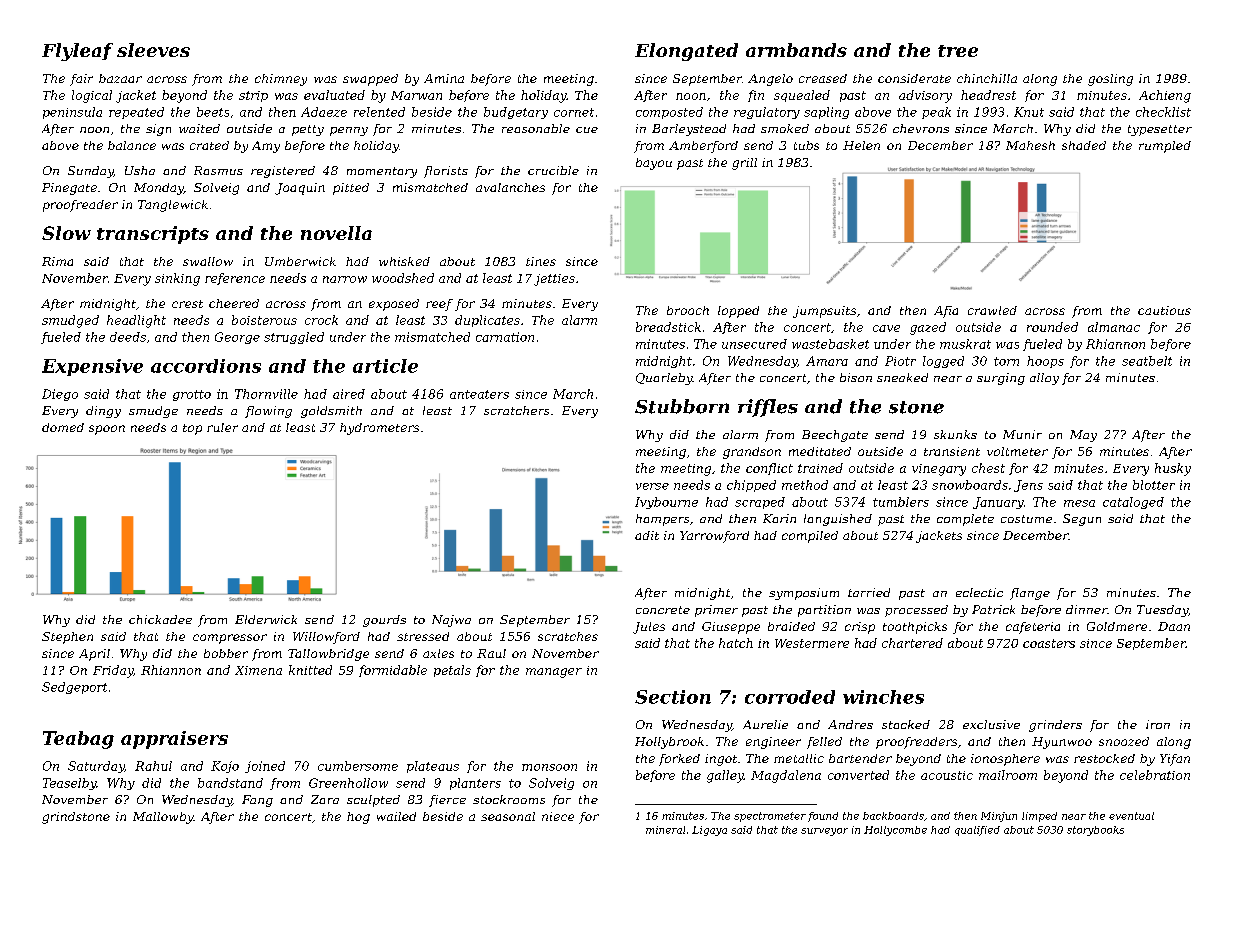 The image size is (1233, 952). I want to click on cautious, so click(1164, 310).
